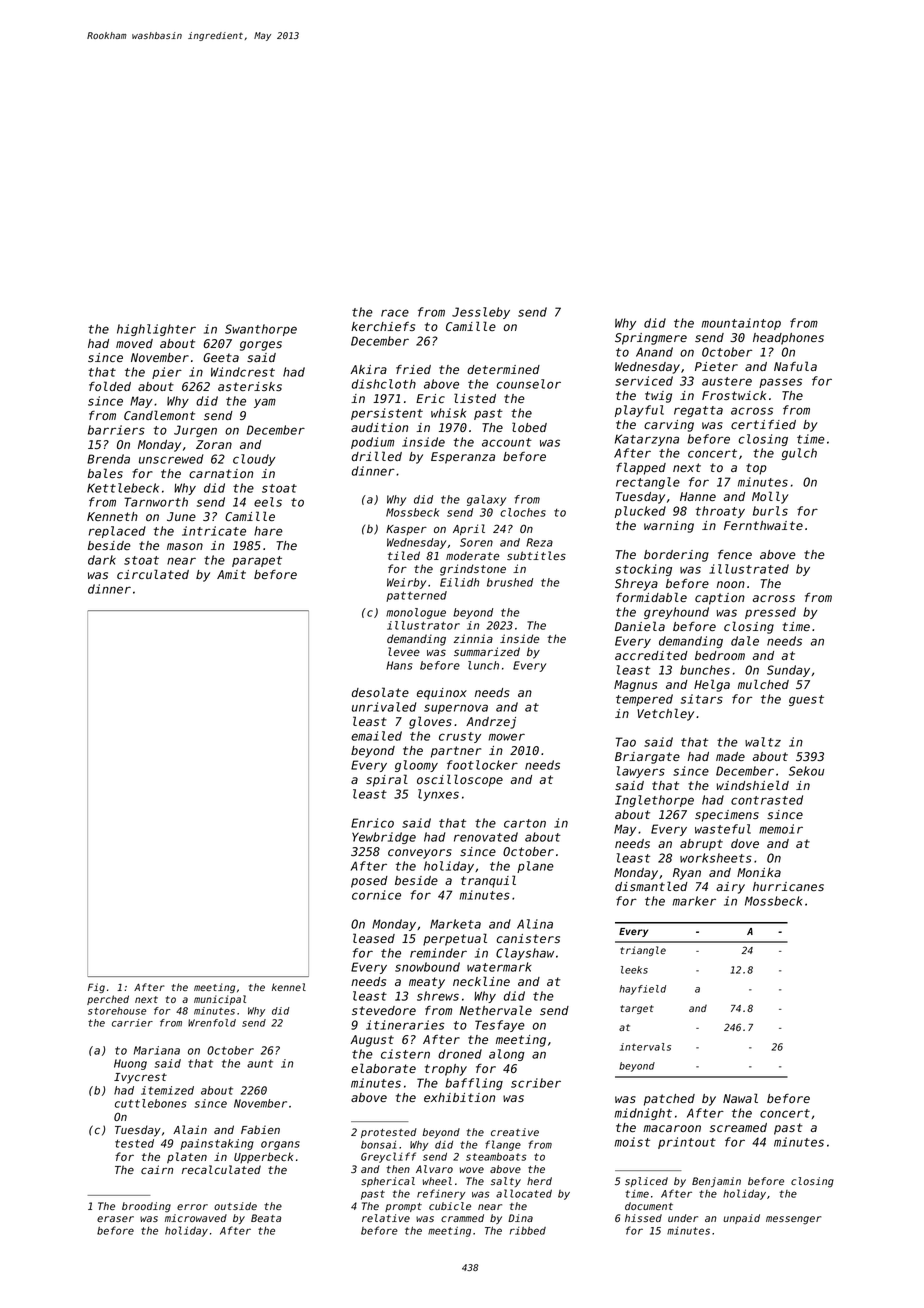 This image has width=924, height=1308. Describe the element at coordinates (669, 1100) in the image. I see `patched` at that location.
